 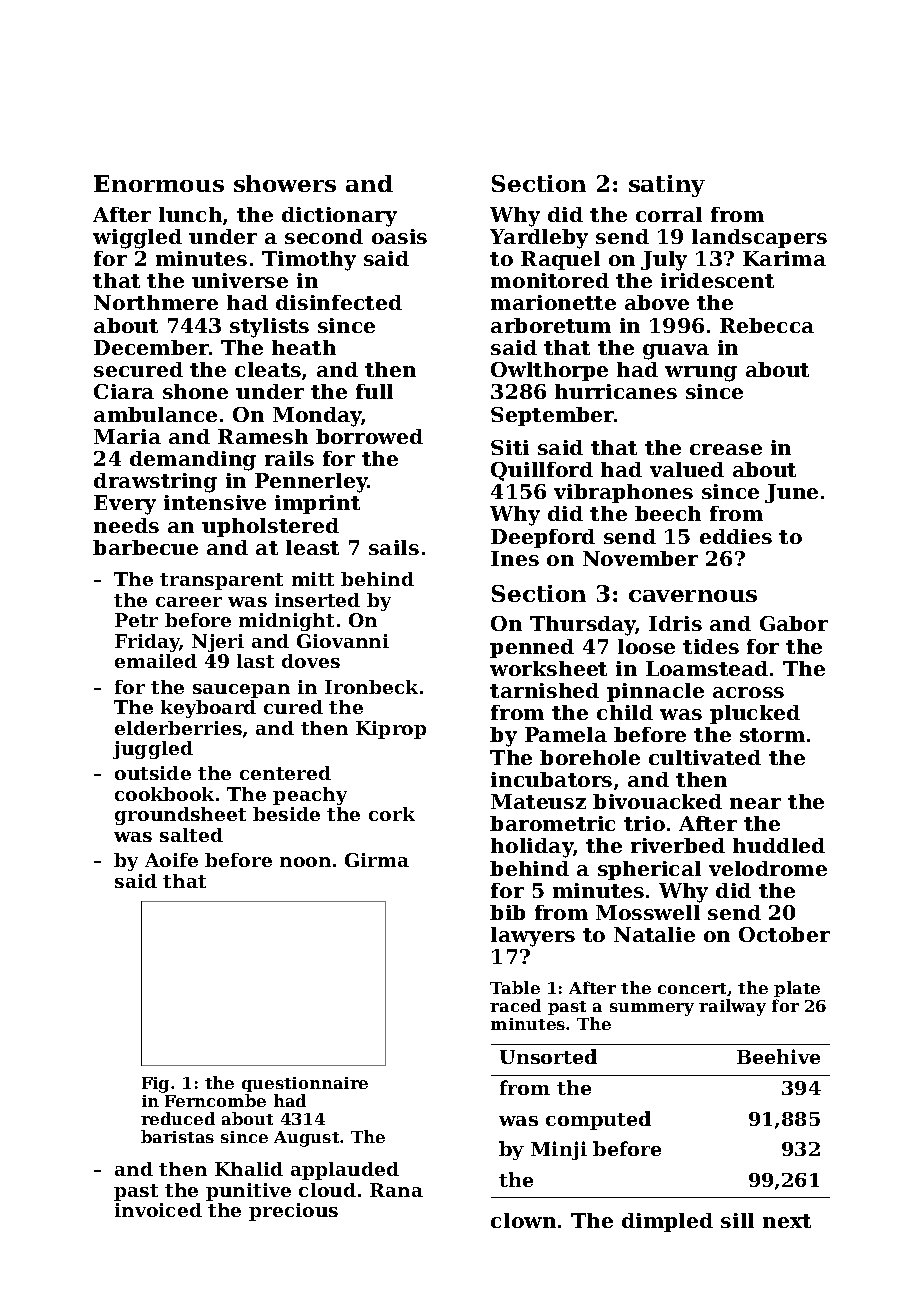 What do you see at coordinates (532, 848) in the document?
I see `holiday` at bounding box center [532, 848].
